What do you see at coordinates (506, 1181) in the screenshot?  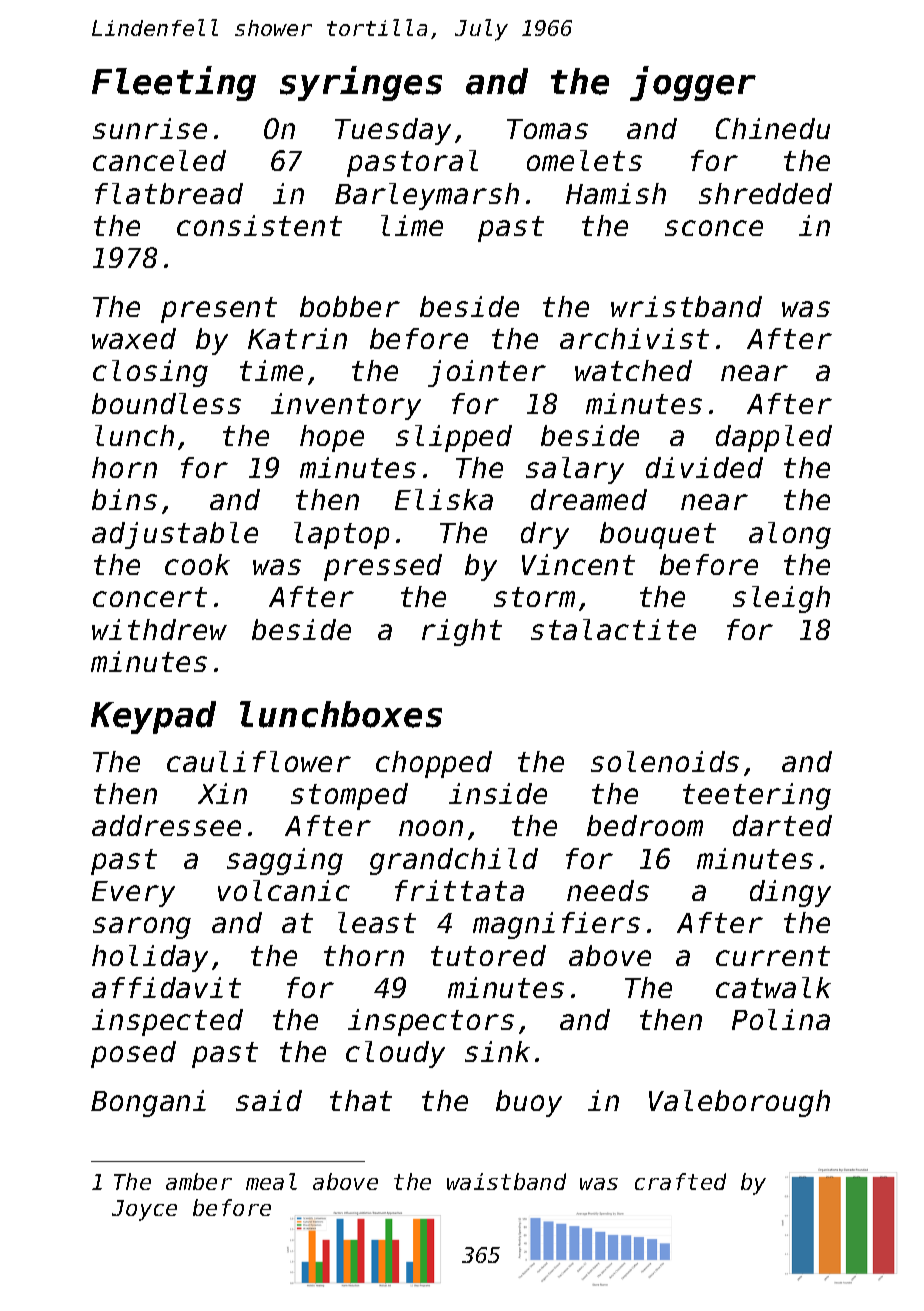 I see `waistband` at bounding box center [506, 1181].
